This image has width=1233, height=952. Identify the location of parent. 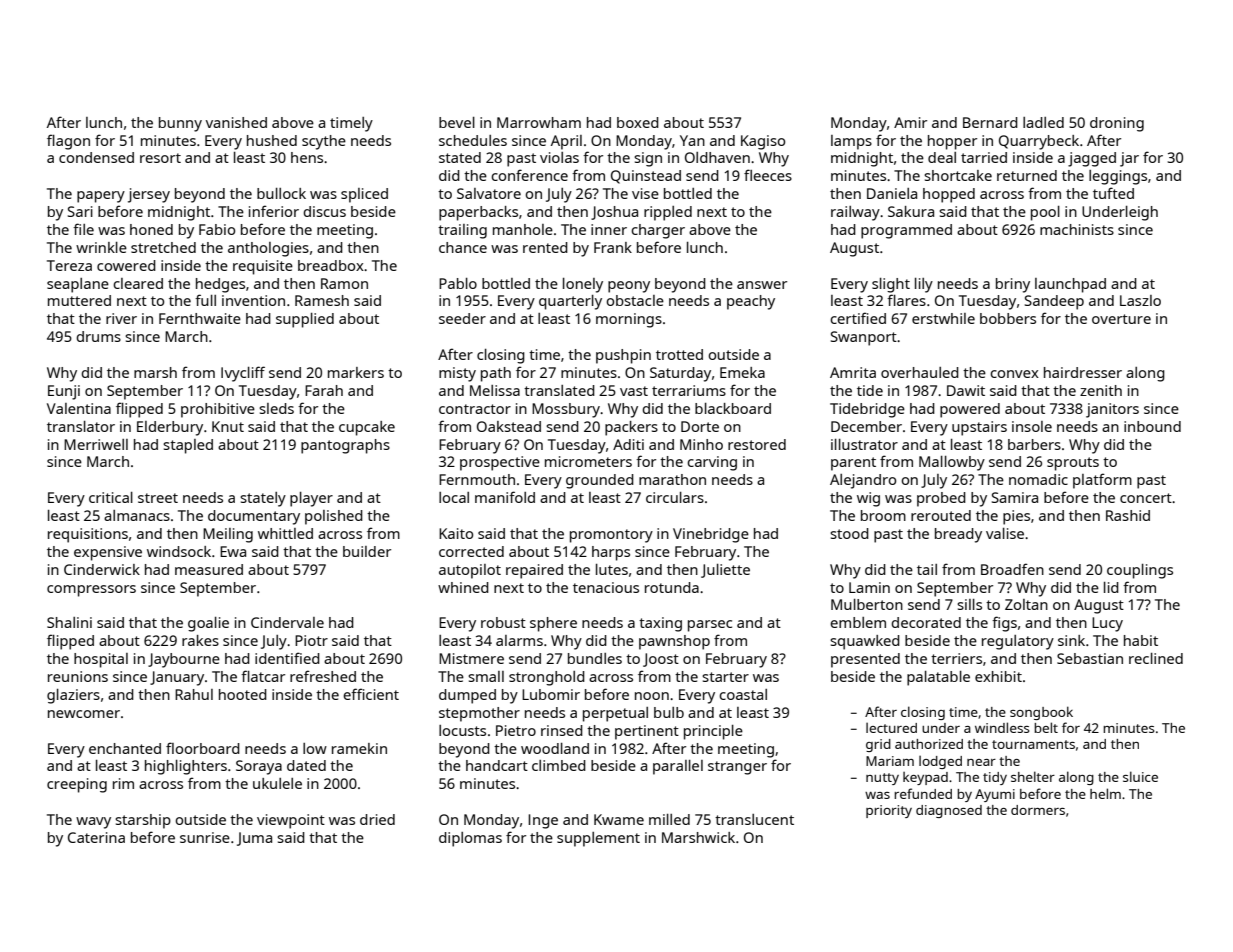
(853, 464).
